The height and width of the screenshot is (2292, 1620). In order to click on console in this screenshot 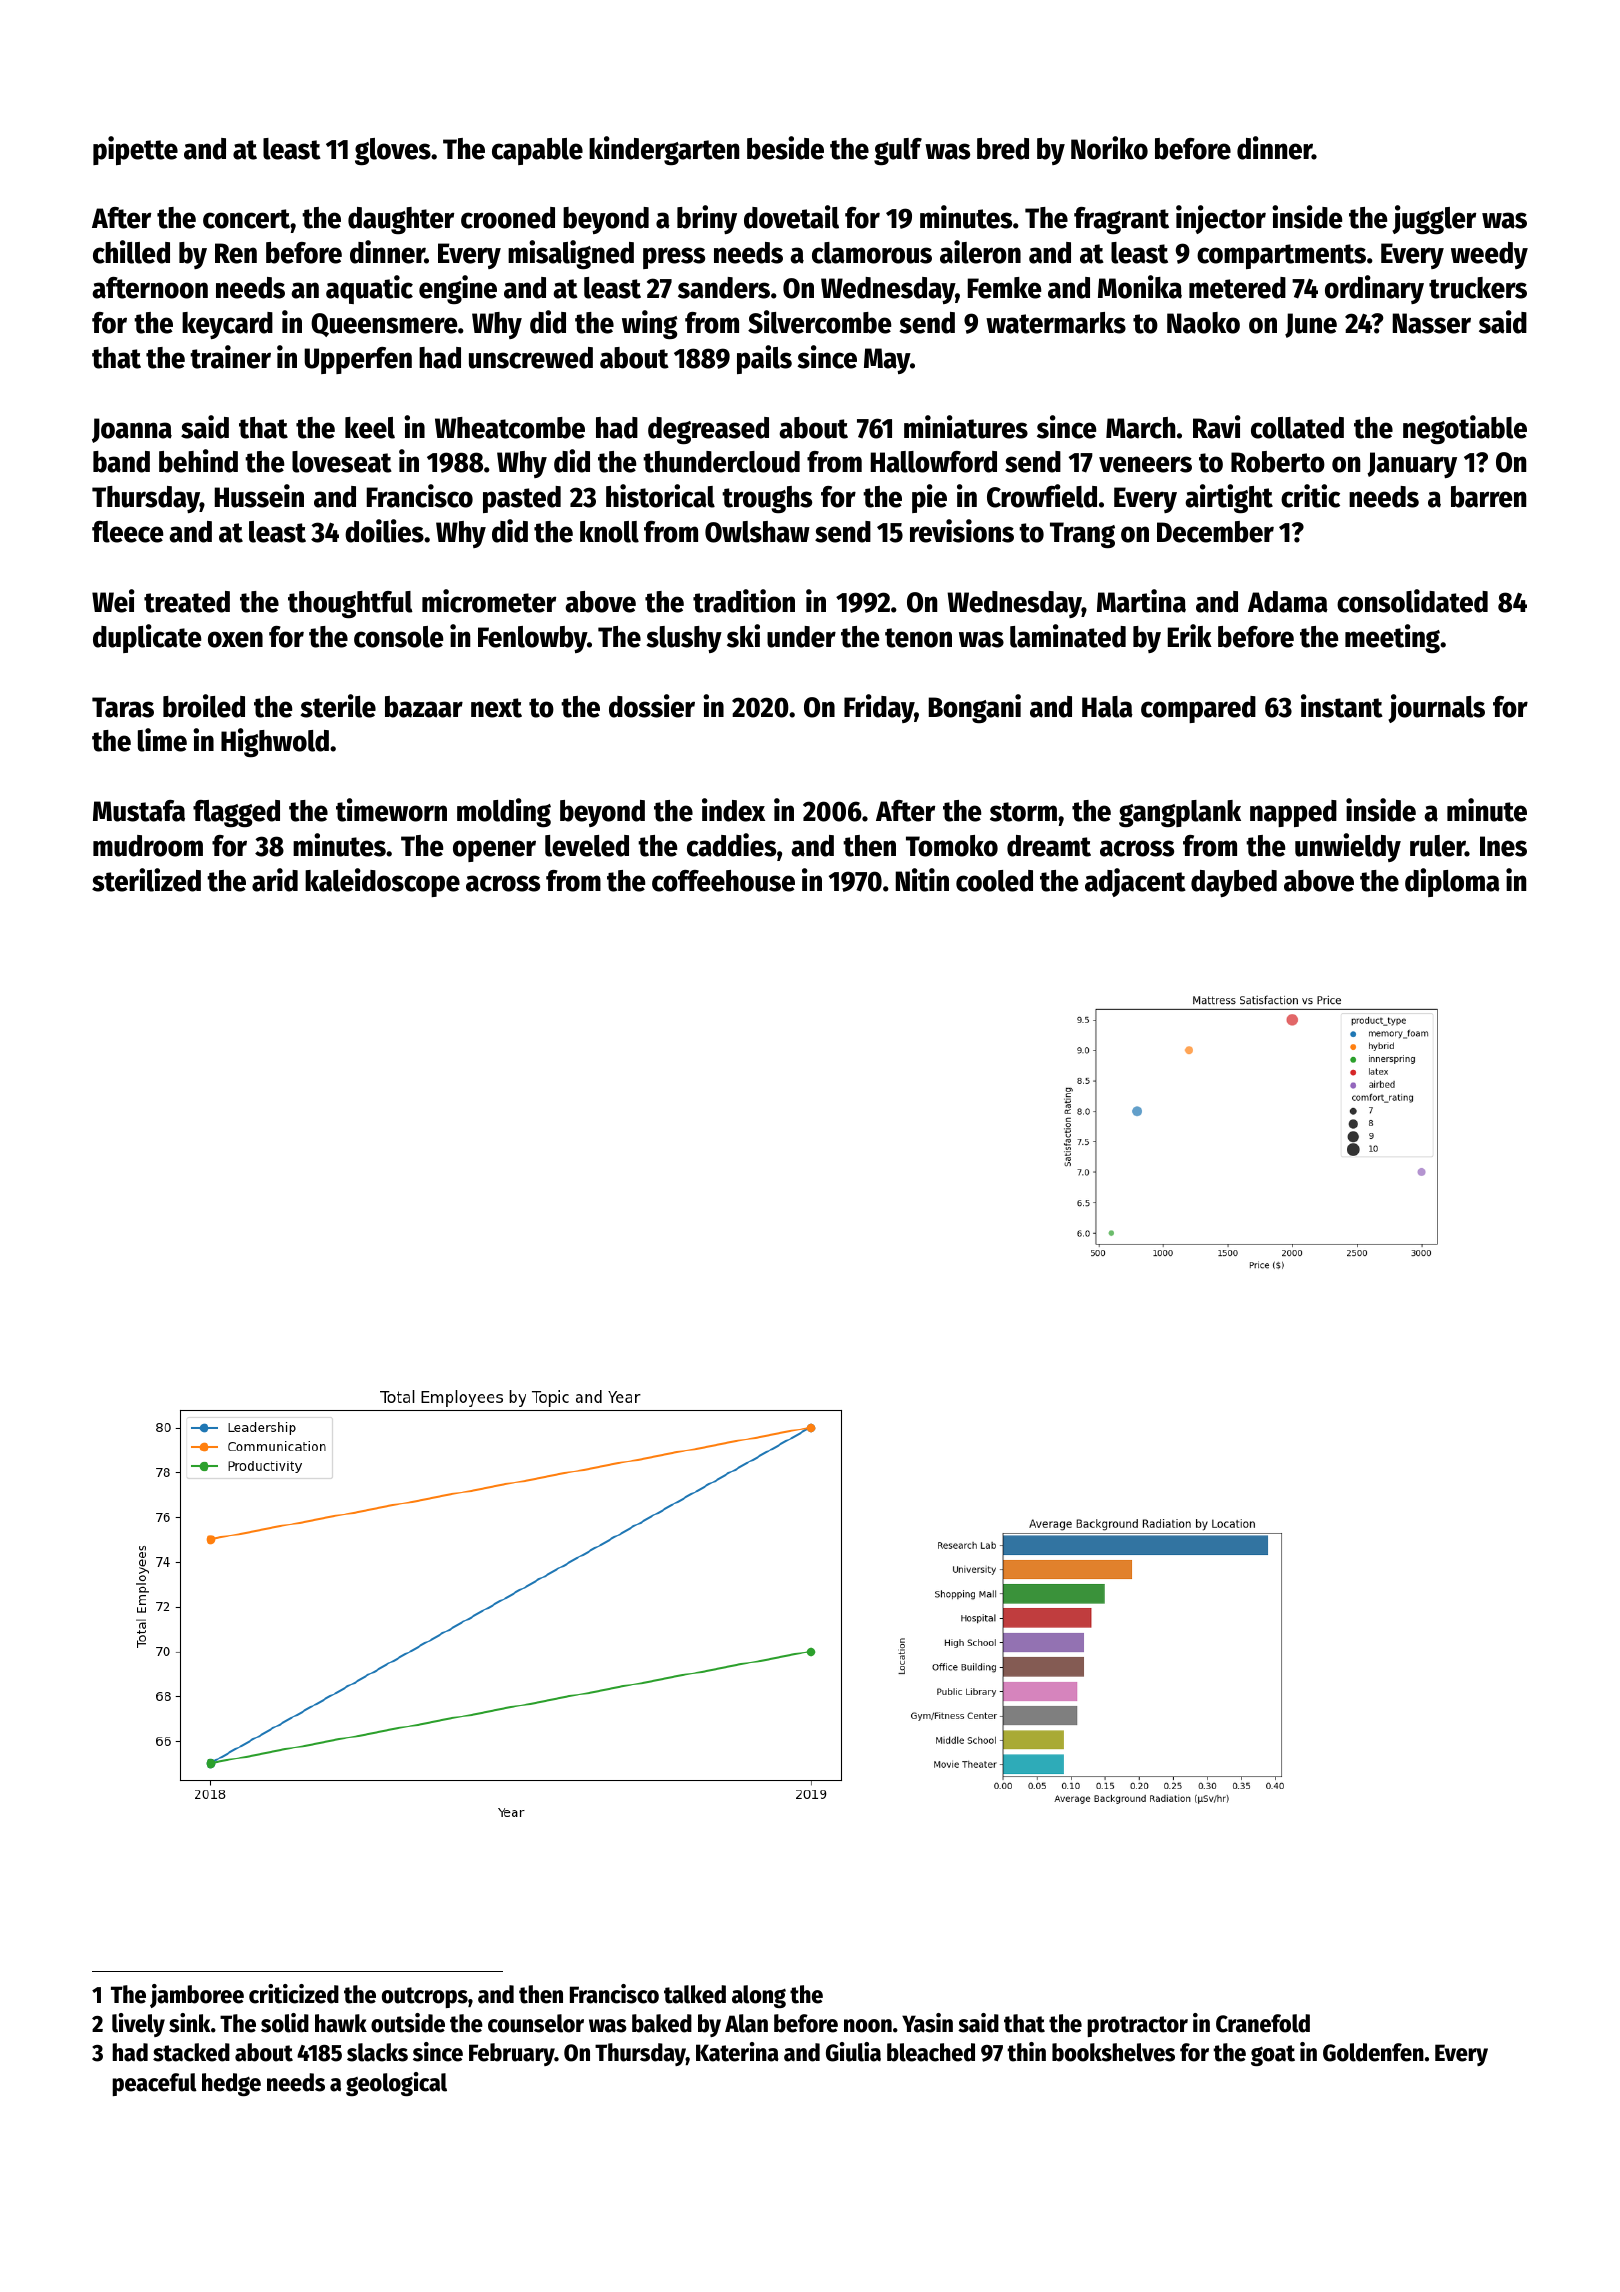, I will do `click(399, 637)`.
